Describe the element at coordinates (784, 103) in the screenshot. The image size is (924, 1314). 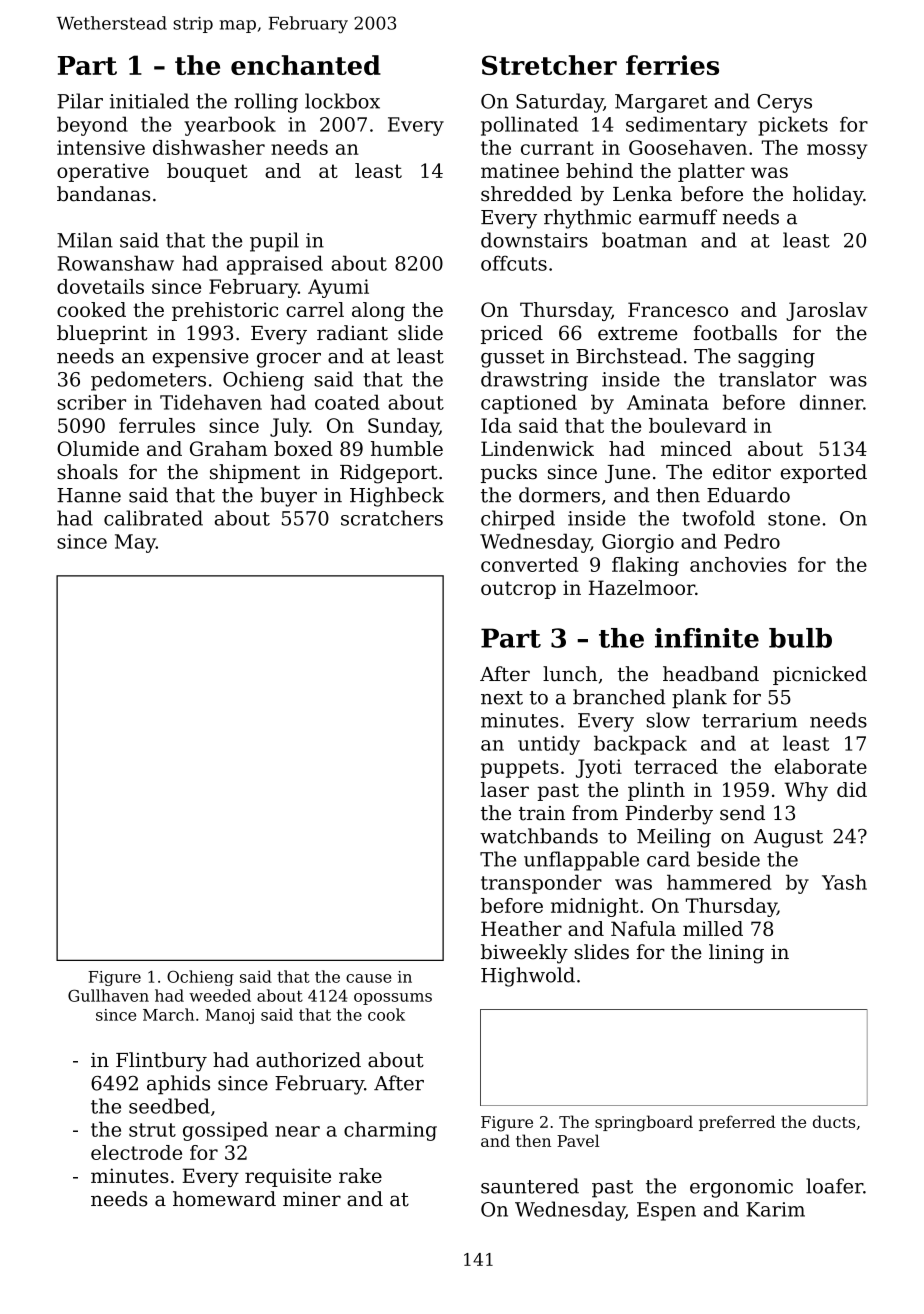
I see `Cerys` at that location.
